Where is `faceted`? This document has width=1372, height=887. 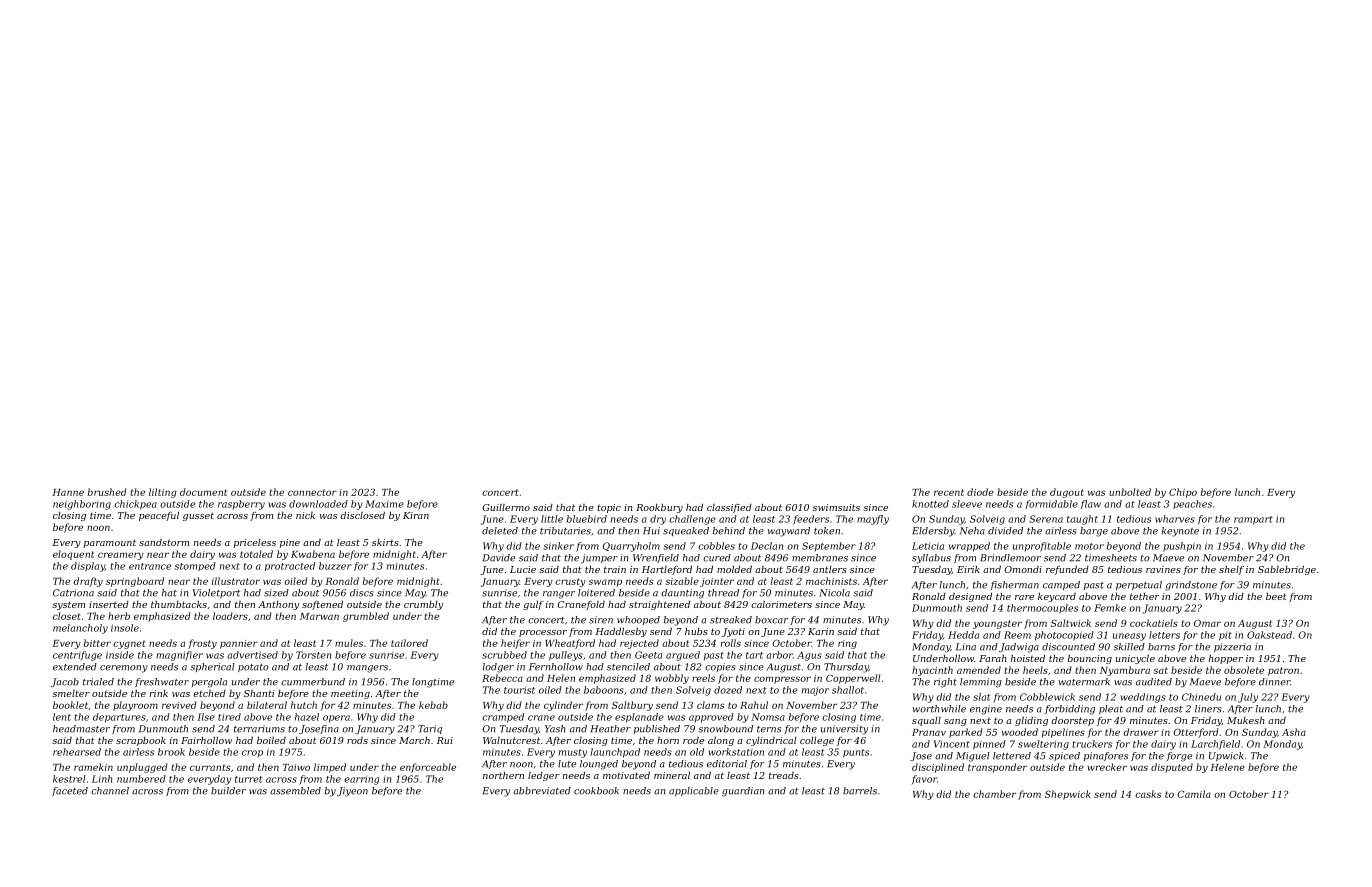 faceted is located at coordinates (70, 791).
